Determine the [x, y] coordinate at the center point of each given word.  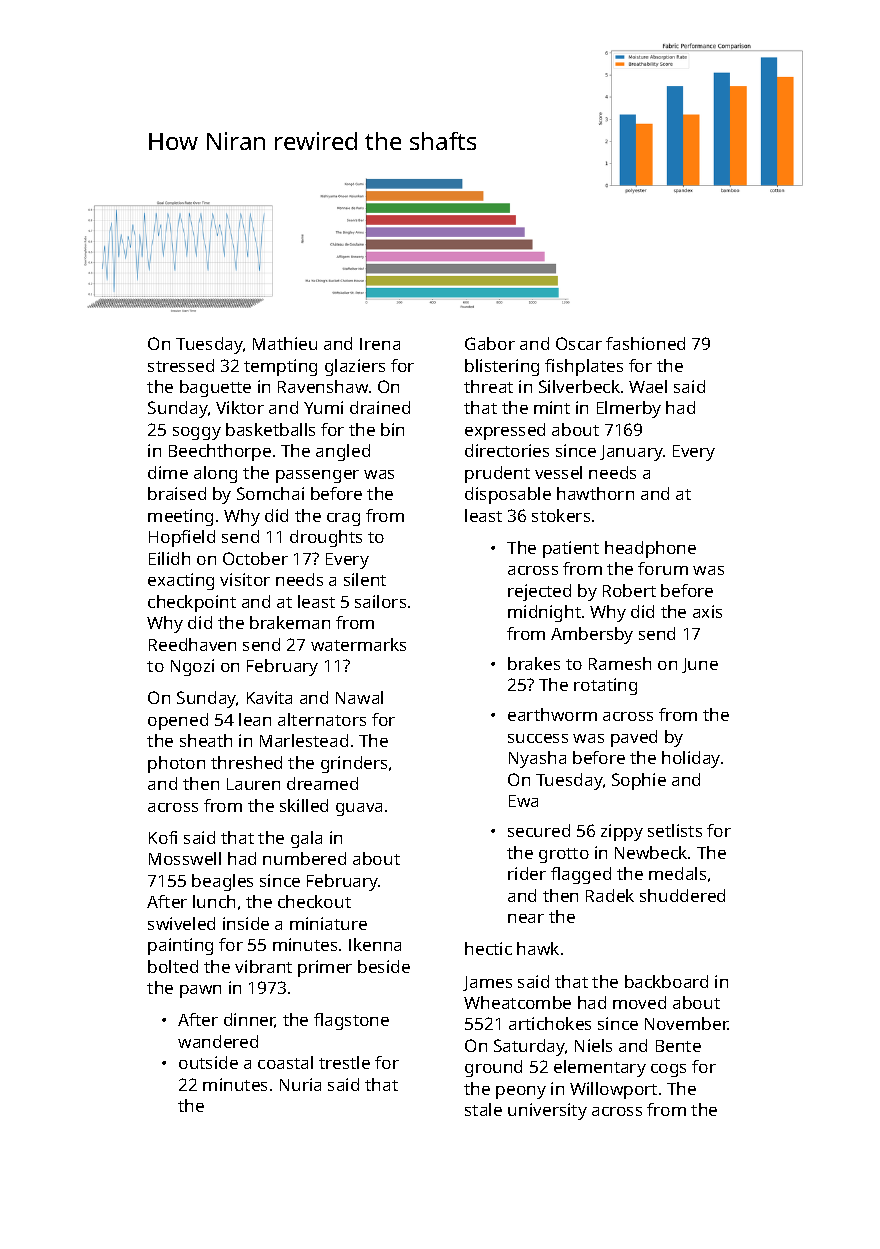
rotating [605, 686]
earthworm [552, 714]
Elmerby [629, 409]
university [547, 1111]
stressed [181, 365]
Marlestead [304, 740]
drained [380, 407]
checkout [314, 901]
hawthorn [595, 493]
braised [177, 493]
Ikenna [375, 944]
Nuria [300, 1084]
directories [507, 450]
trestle [344, 1062]
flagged [581, 875]
